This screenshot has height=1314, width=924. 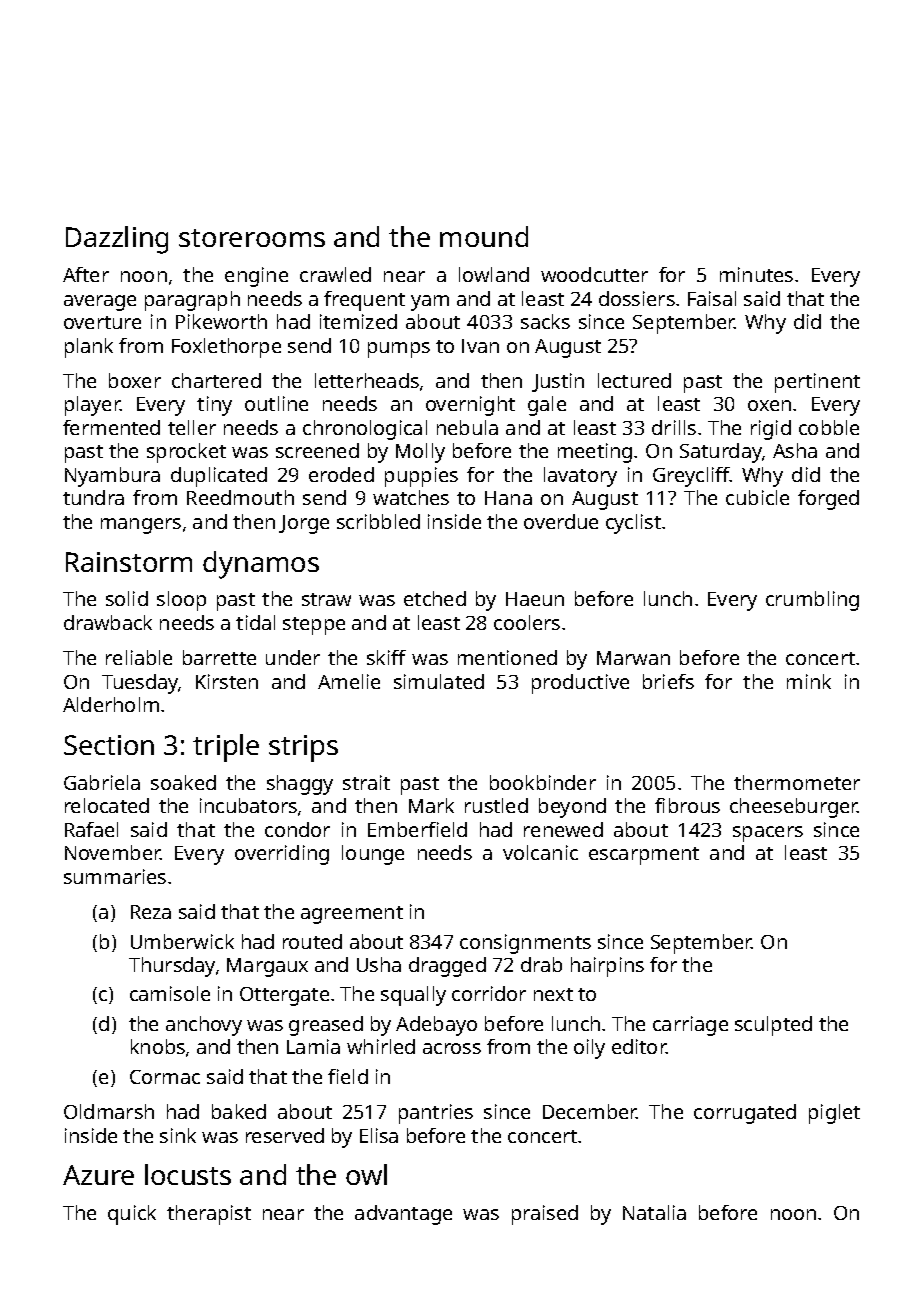 What do you see at coordinates (252, 238) in the screenshot?
I see `storerooms` at bounding box center [252, 238].
